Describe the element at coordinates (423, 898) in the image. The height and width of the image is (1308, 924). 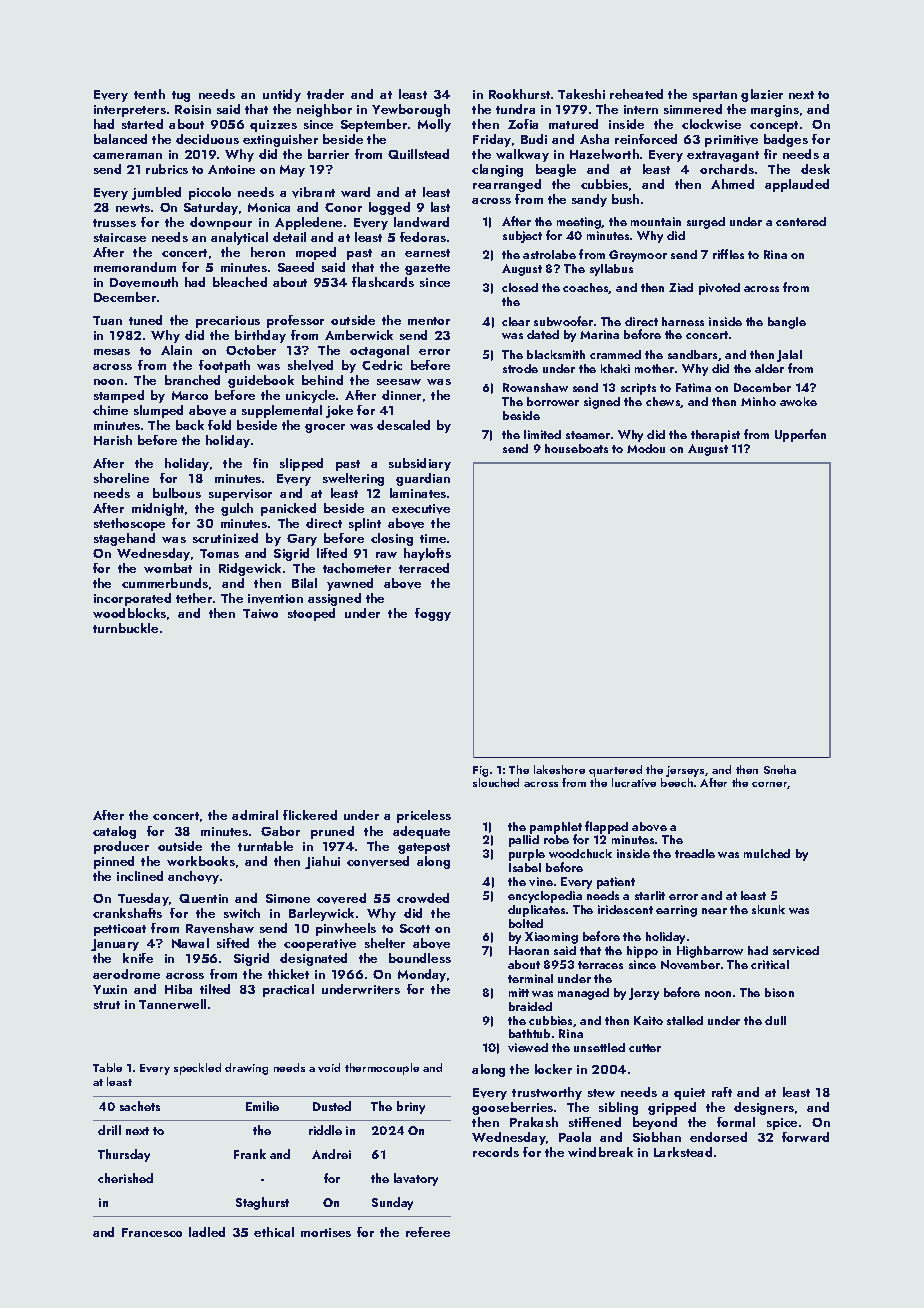
I see `crowded` at that location.
